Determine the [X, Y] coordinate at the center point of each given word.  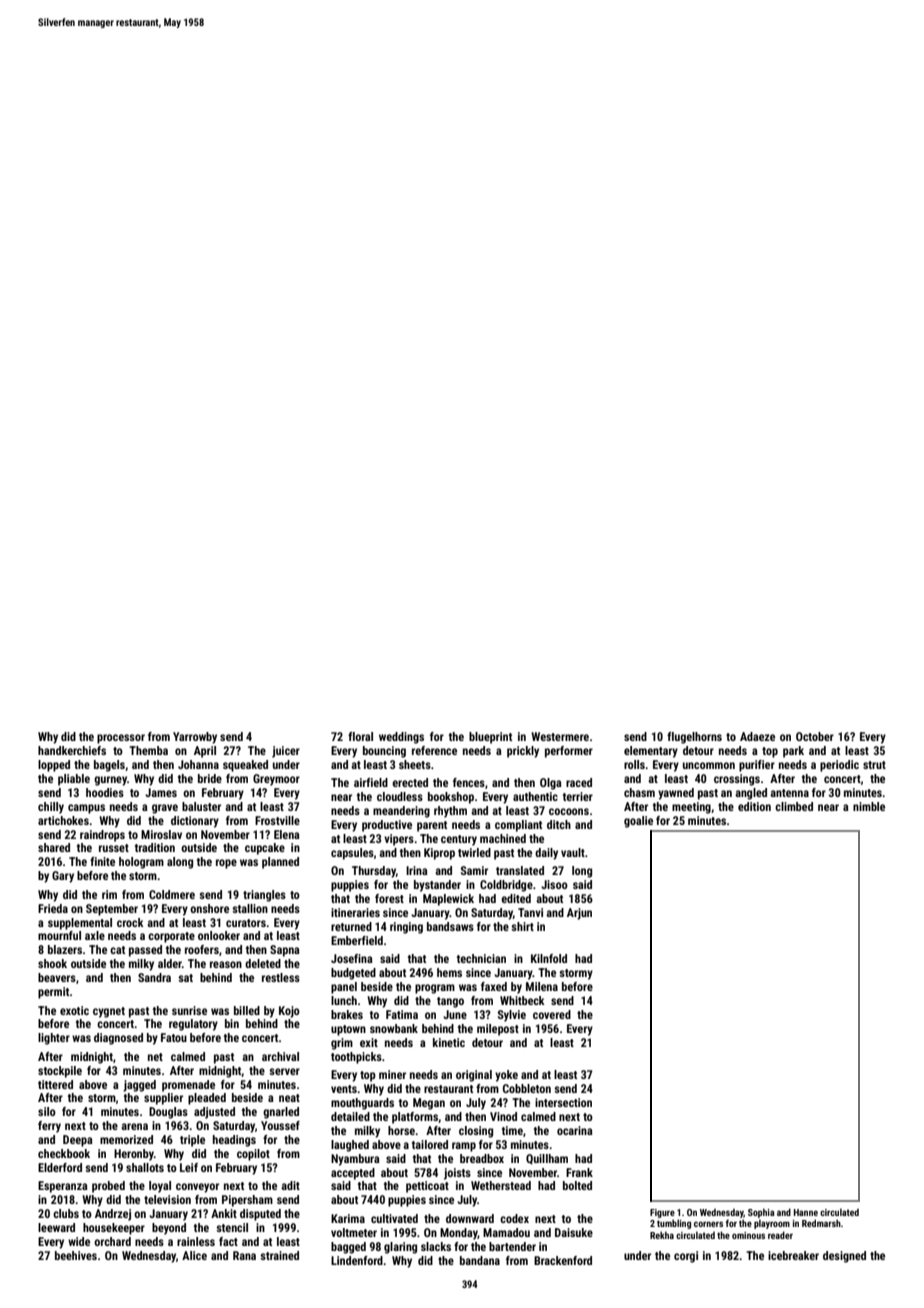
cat [117, 950]
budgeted [353, 974]
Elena [287, 834]
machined [503, 838]
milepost [498, 1030]
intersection [563, 1102]
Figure [662, 1213]
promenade [188, 1086]
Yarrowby [195, 738]
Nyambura [355, 1160]
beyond [169, 1229]
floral [360, 736]
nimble [869, 806]
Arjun [579, 914]
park [793, 752]
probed [108, 1187]
